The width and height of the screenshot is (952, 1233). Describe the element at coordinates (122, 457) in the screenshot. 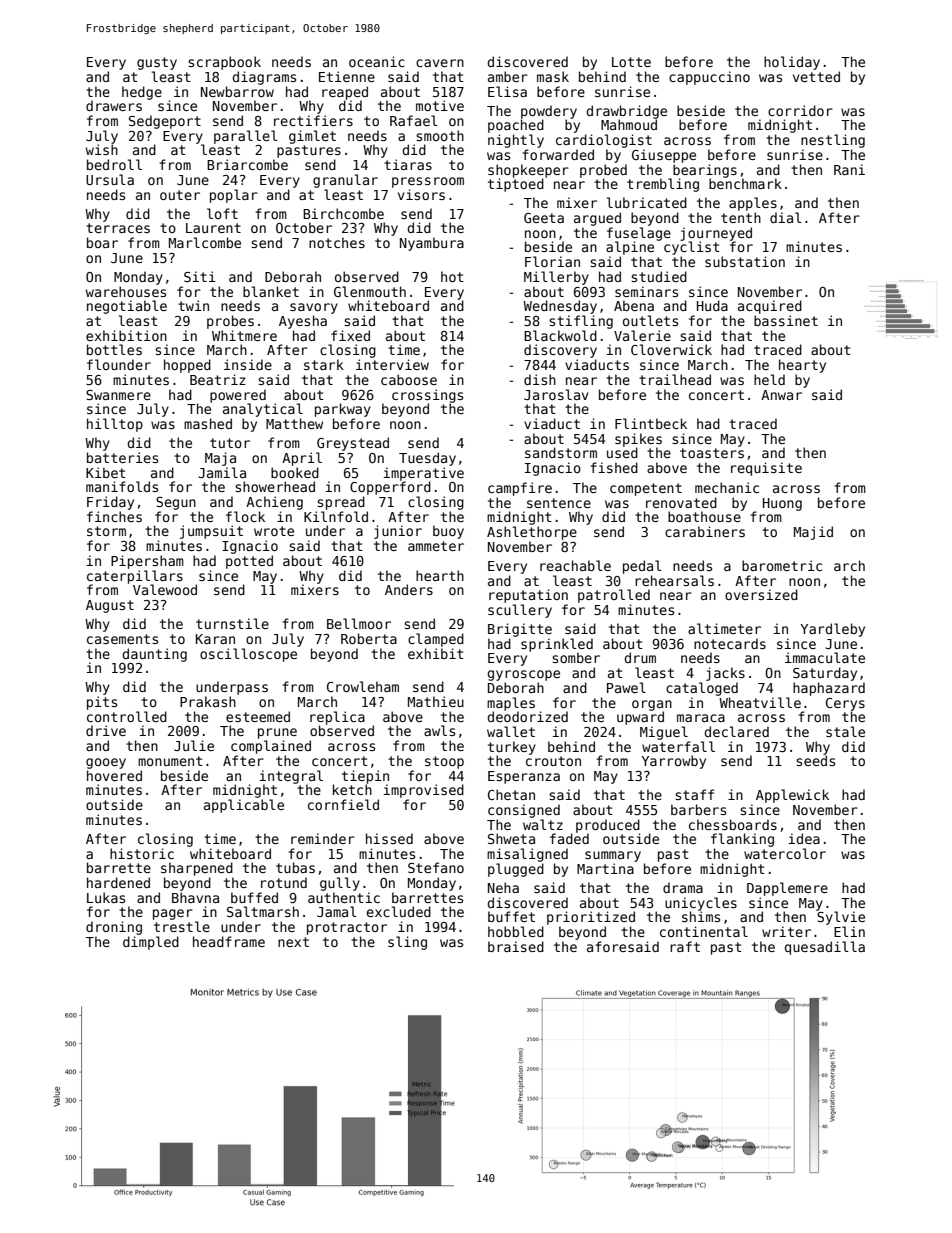

I see `batteries` at that location.
